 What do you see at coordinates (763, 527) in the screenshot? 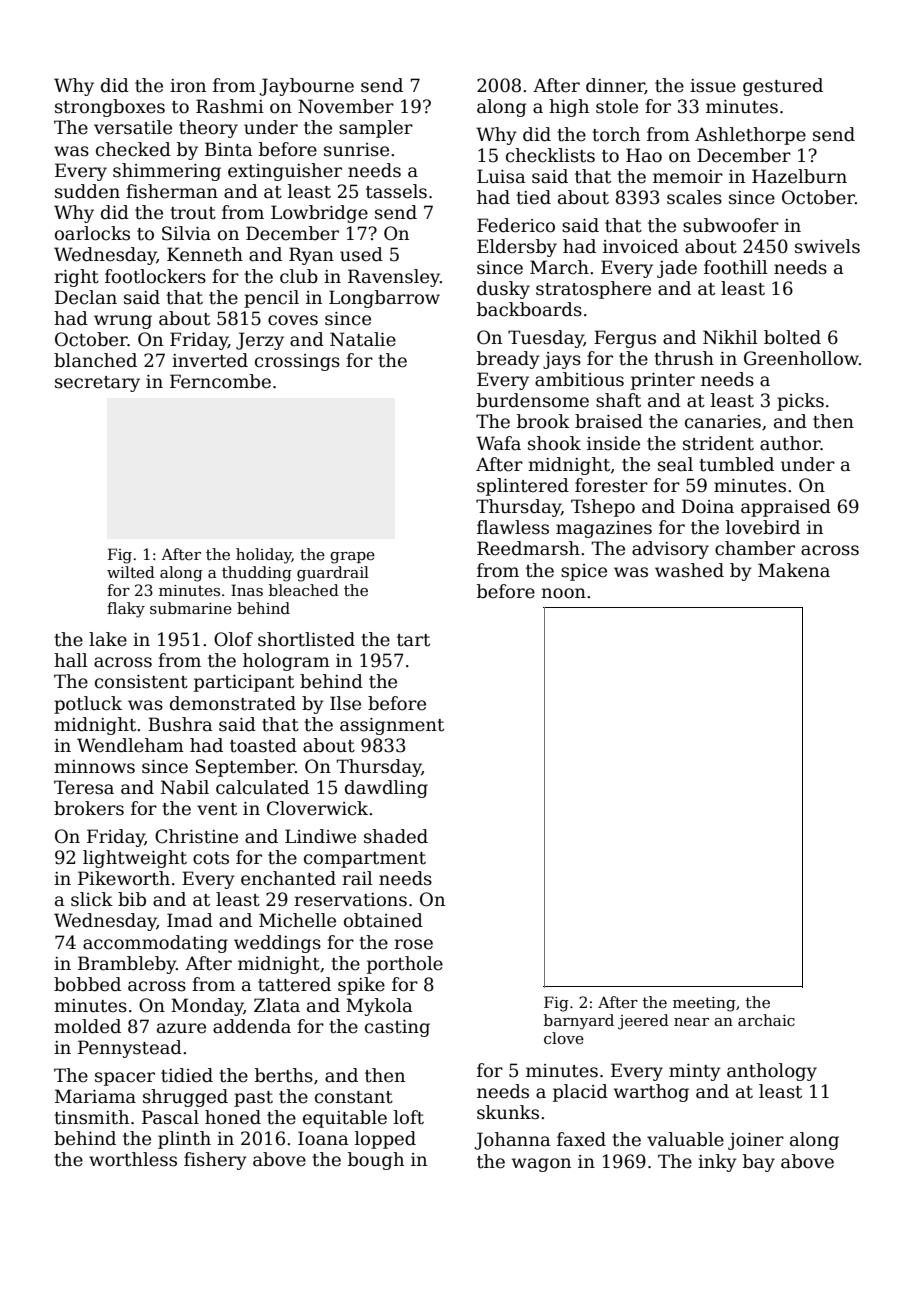
I see `lovebird` at bounding box center [763, 527].
